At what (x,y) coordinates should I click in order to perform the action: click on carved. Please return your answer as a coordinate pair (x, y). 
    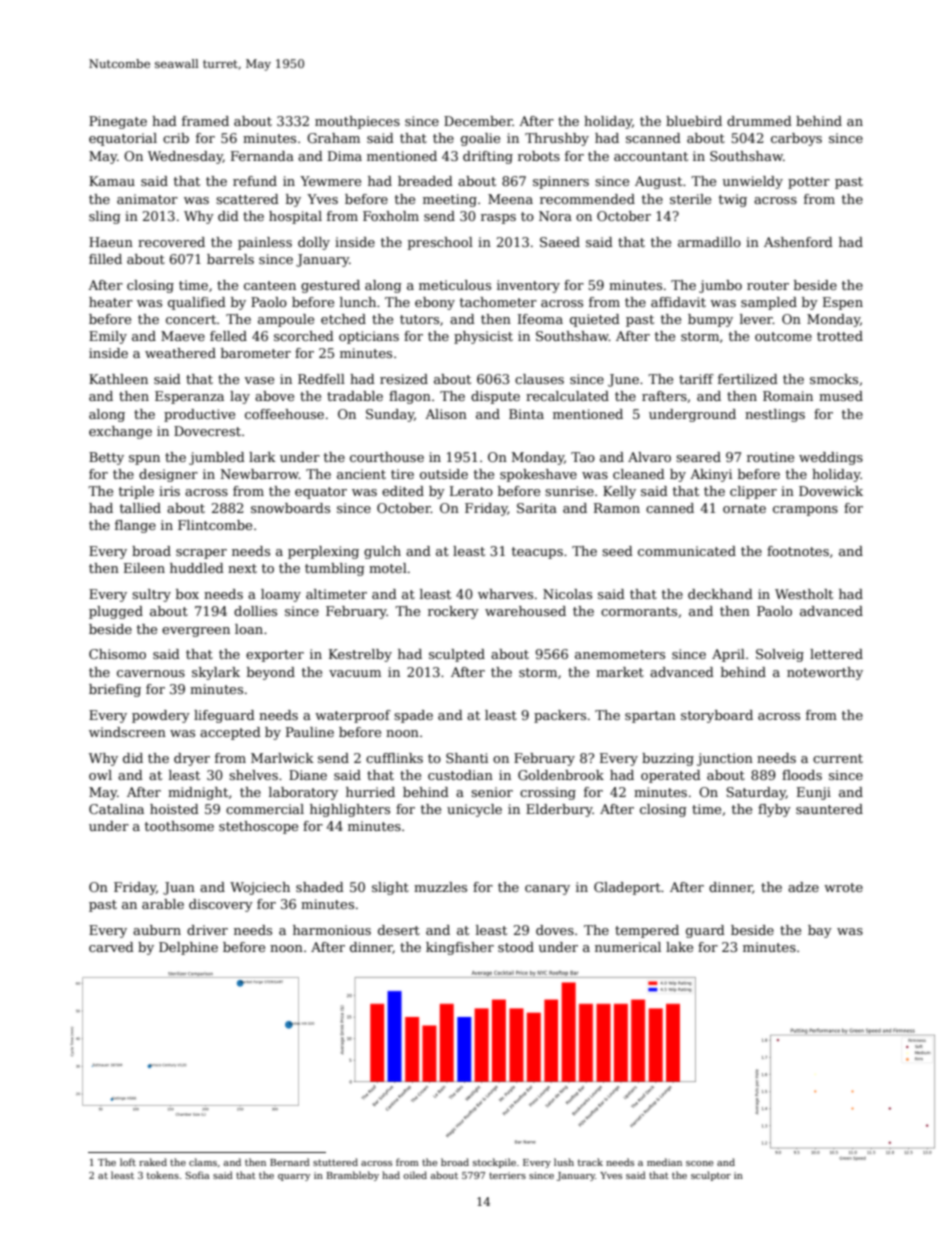
    Looking at the image, I should click on (111, 947).
